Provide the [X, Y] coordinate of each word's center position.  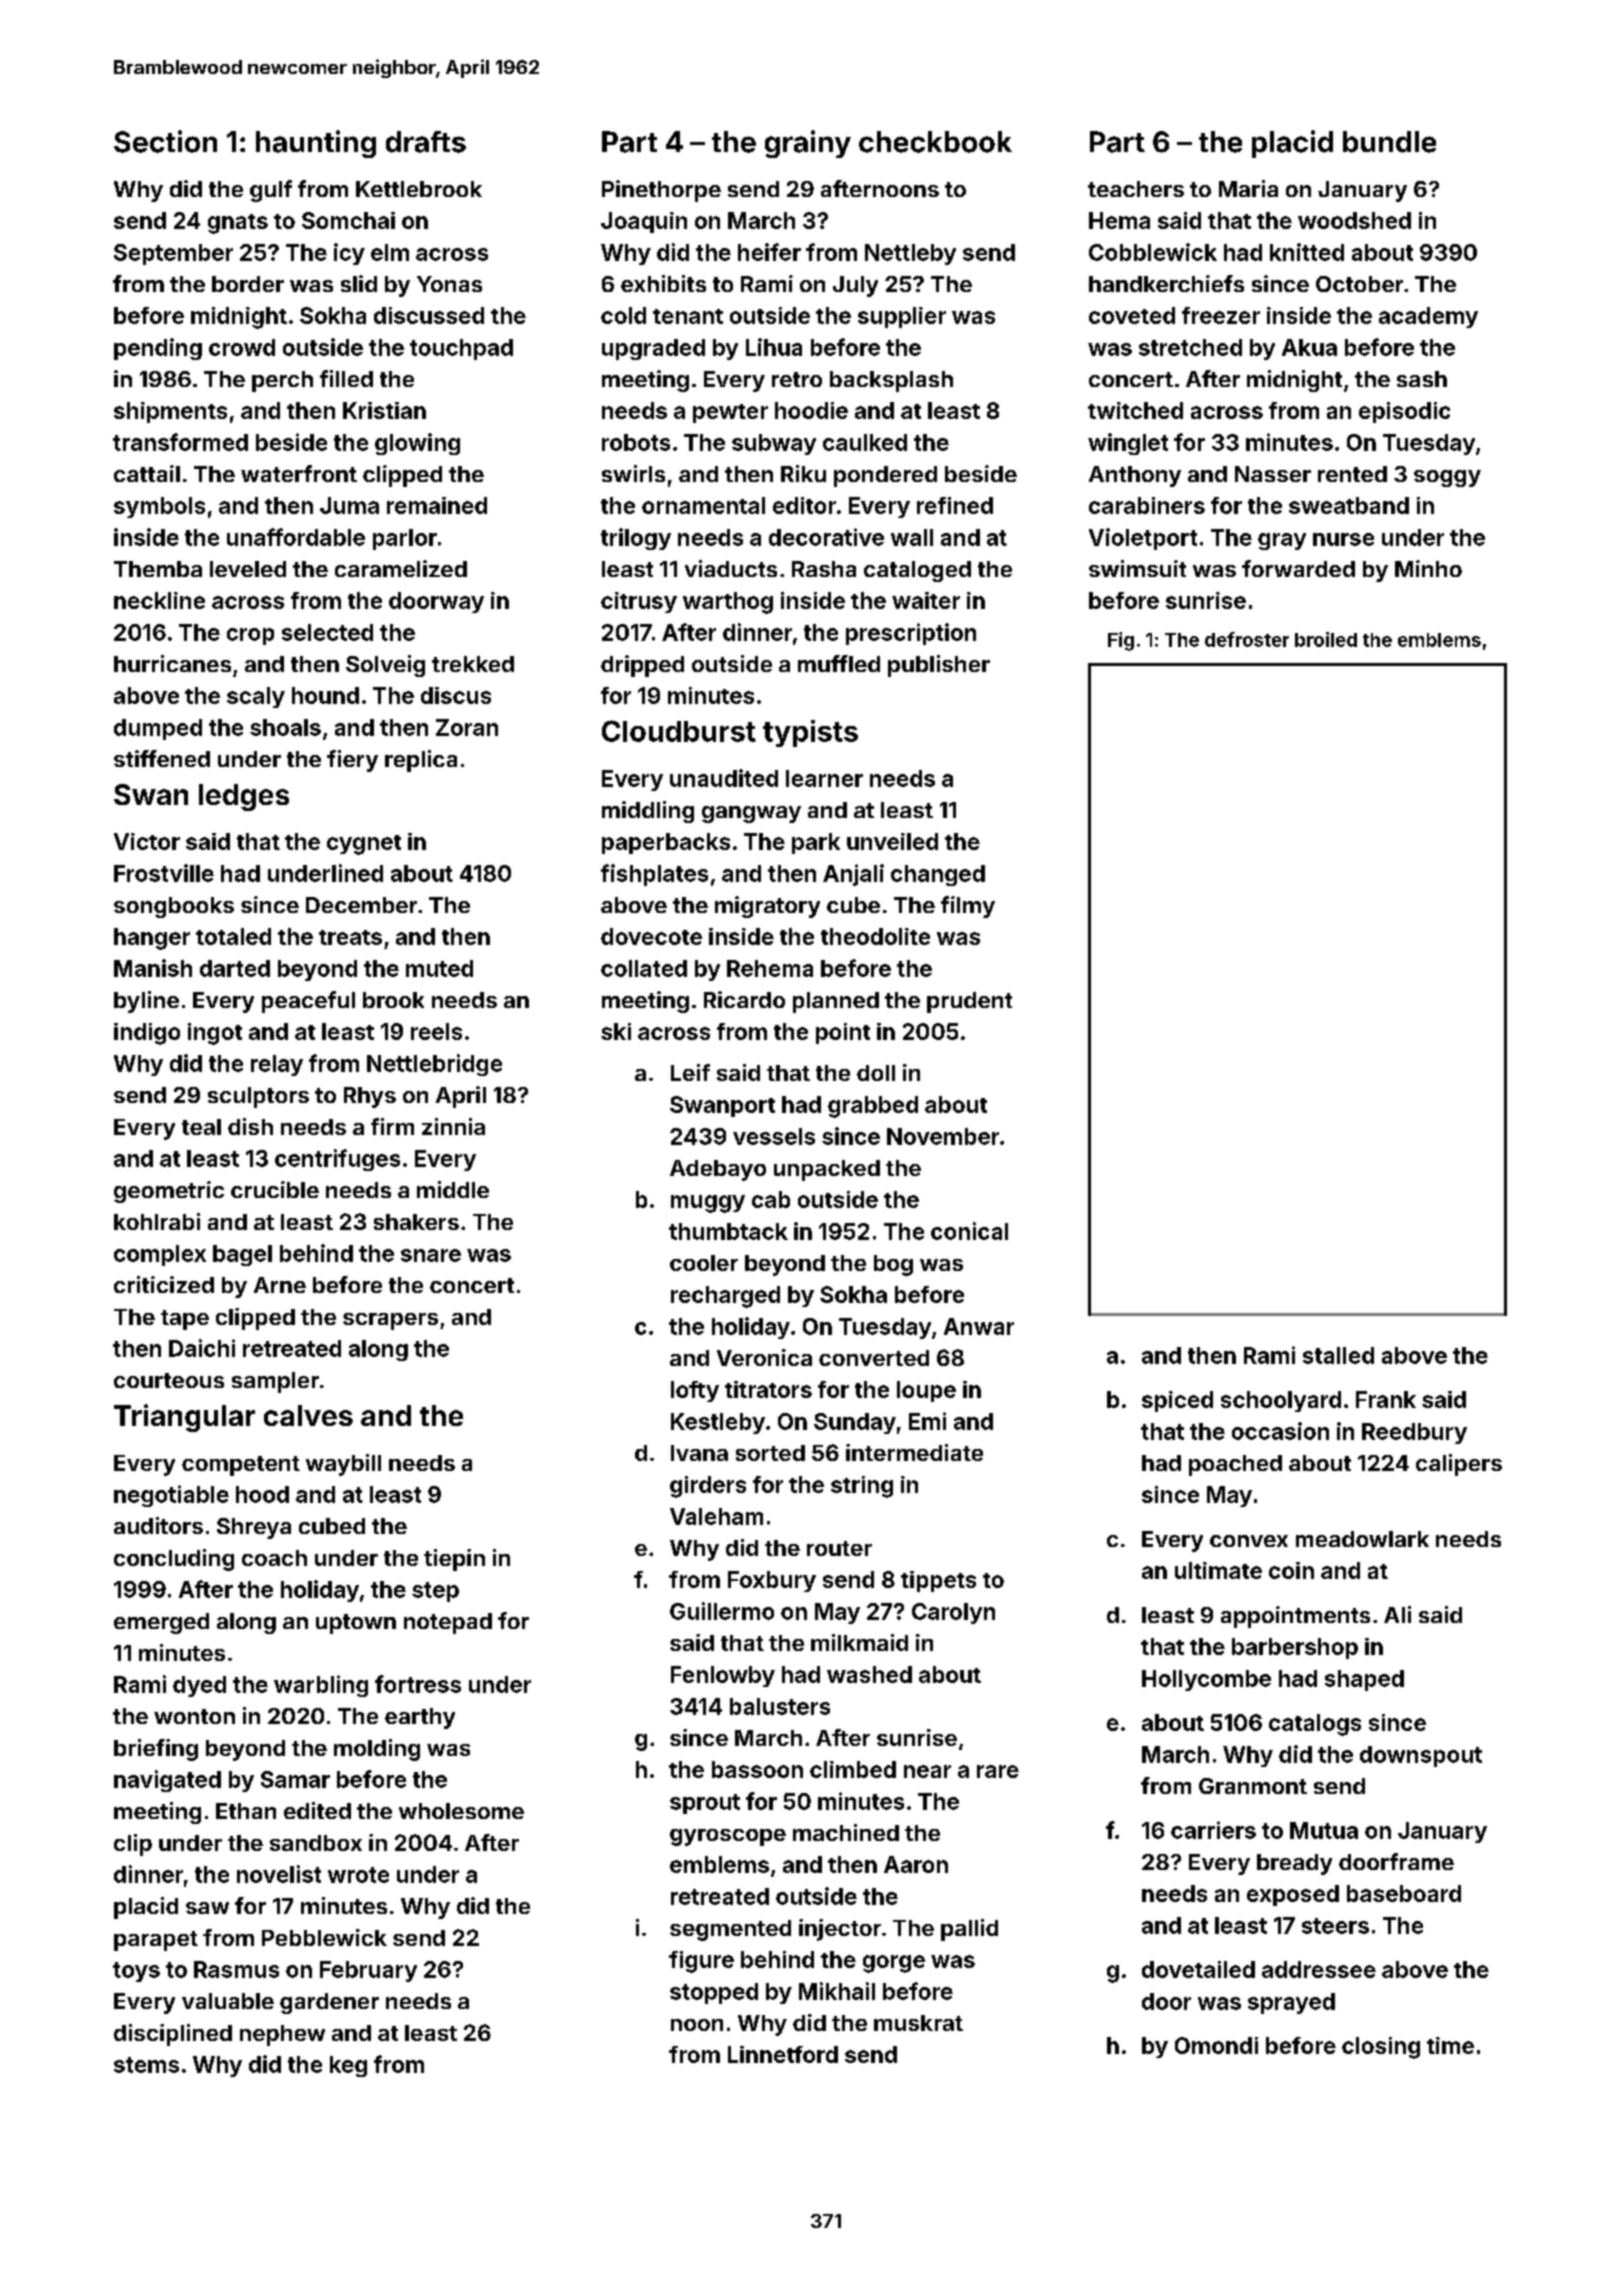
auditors [158, 1525]
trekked [473, 664]
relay [277, 1065]
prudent [969, 1002]
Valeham [716, 1516]
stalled [1338, 1355]
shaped [1364, 1680]
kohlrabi [157, 1221]
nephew [282, 2035]
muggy [708, 1204]
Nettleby [910, 254]
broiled [1326, 639]
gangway [751, 814]
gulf [271, 191]
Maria [1248, 188]
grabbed [873, 1107]
